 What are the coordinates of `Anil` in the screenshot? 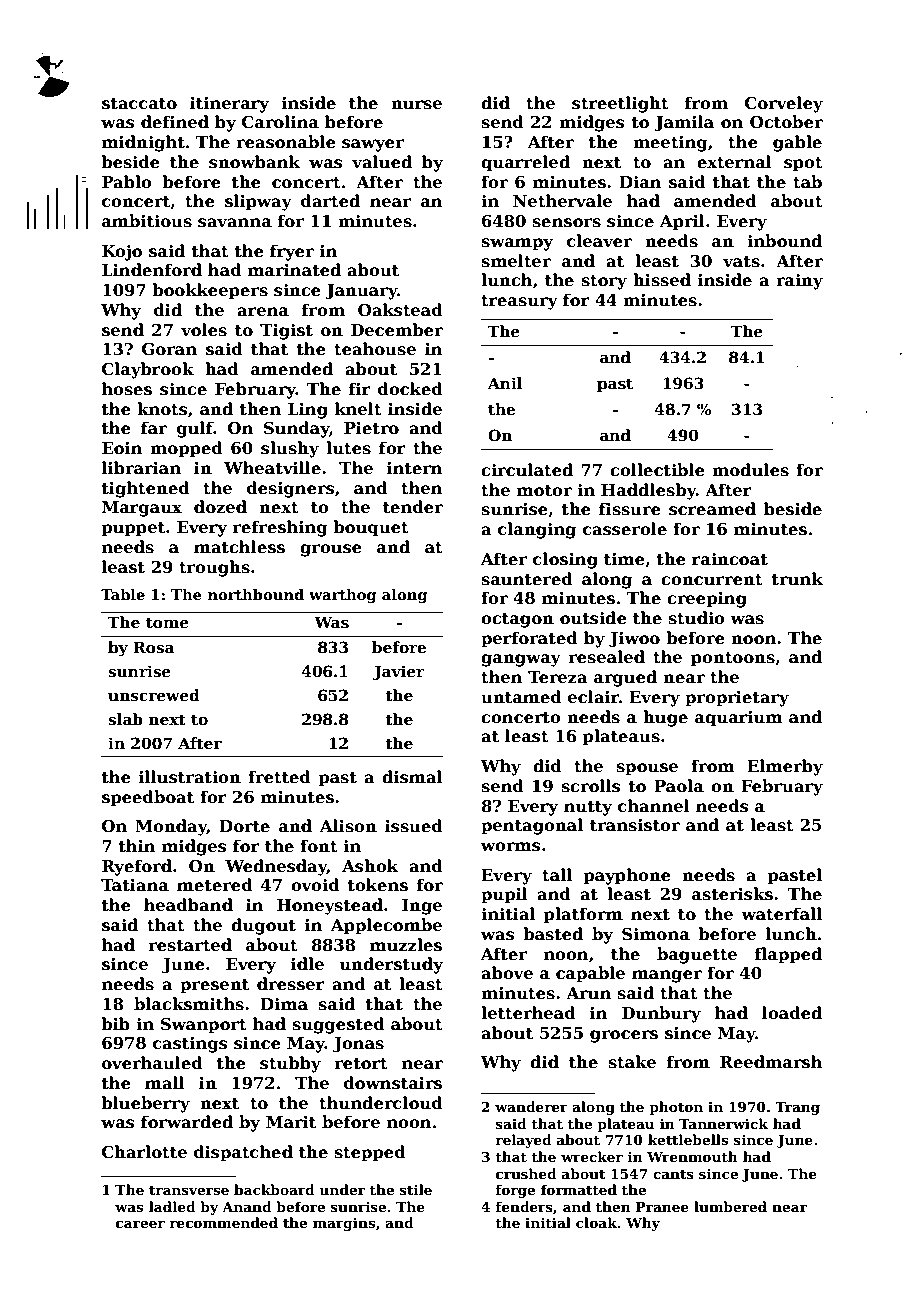 It's located at (505, 383).
